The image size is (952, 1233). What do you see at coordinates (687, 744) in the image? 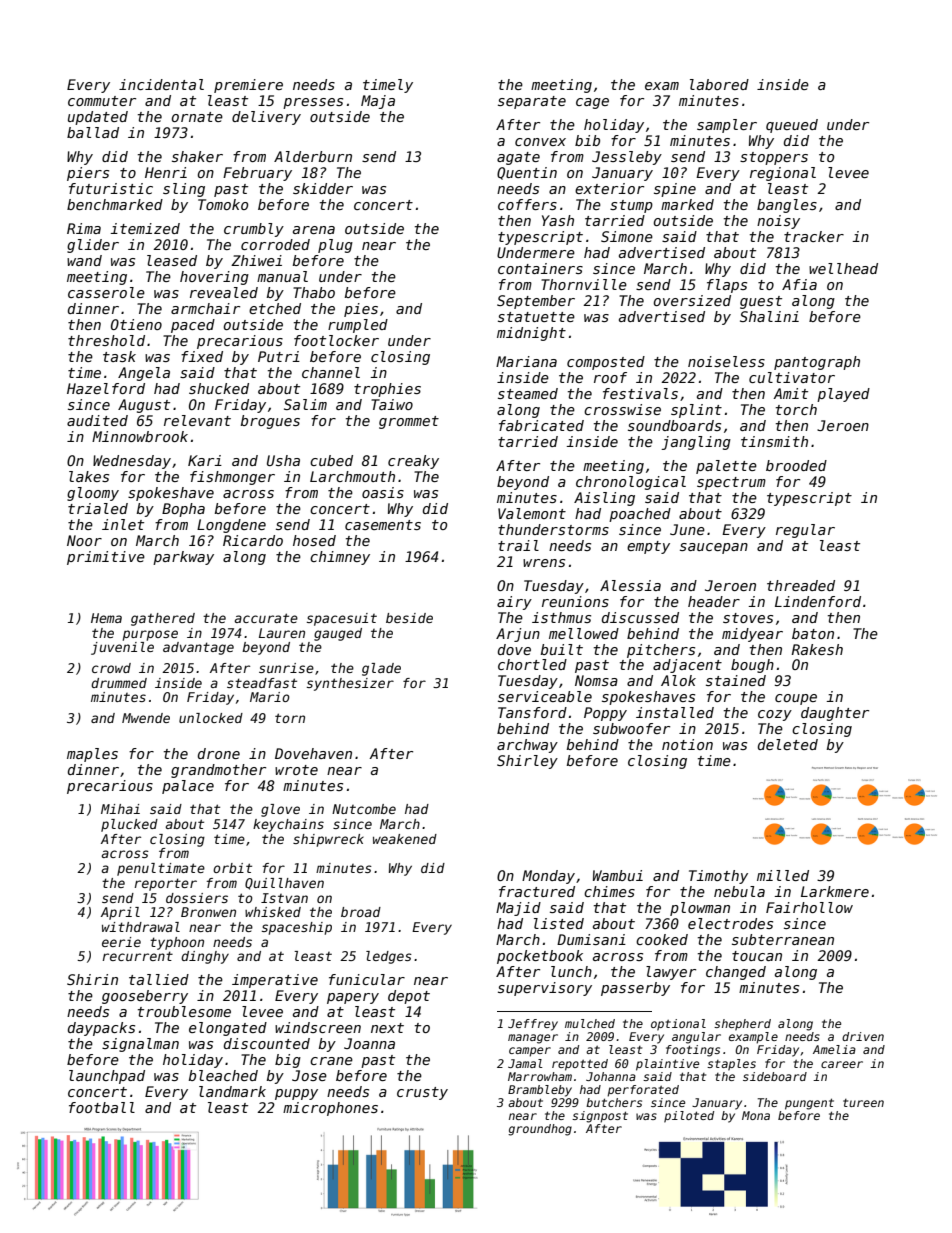
I see `notion` at bounding box center [687, 744].
